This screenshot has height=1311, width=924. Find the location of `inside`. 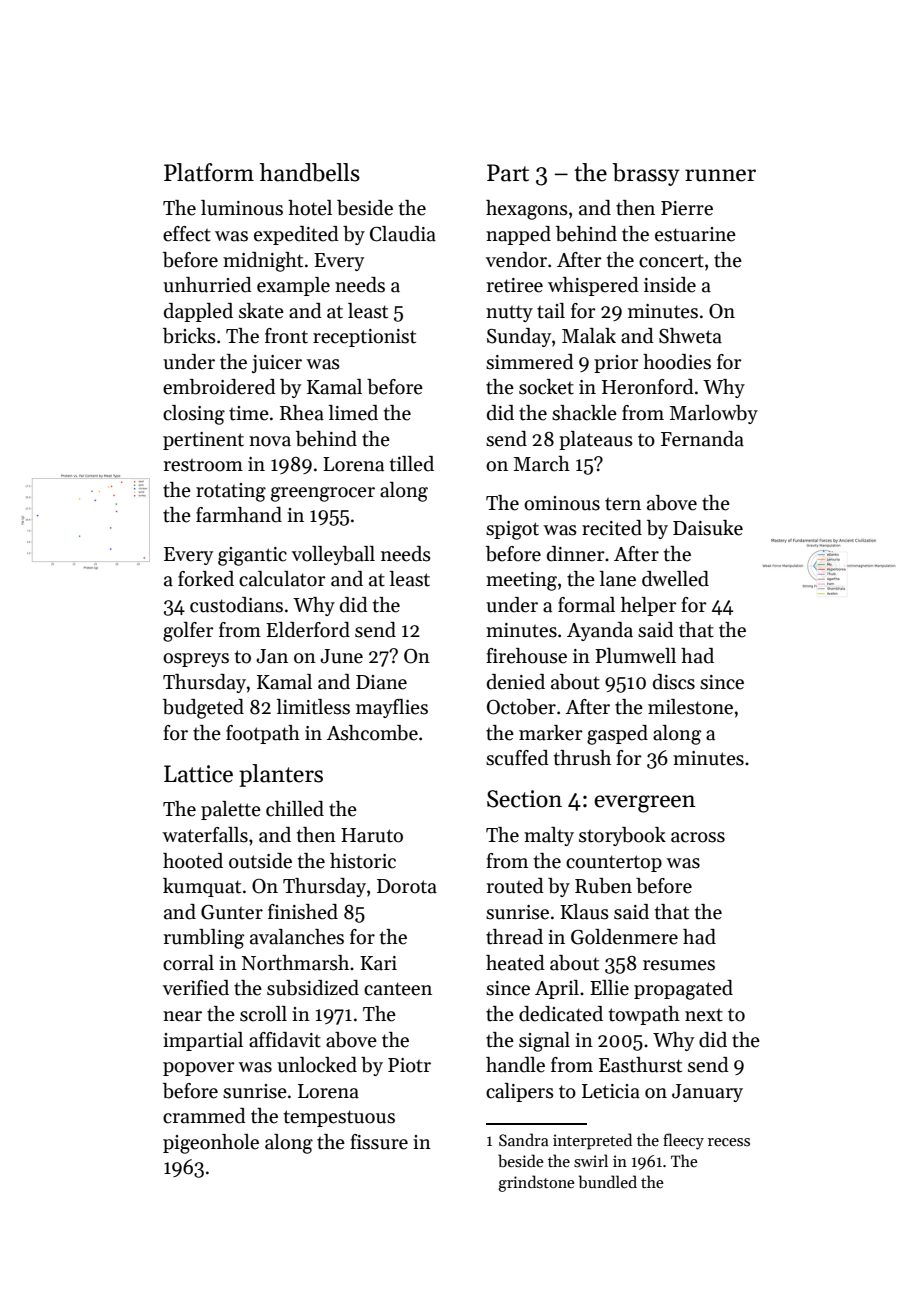

inside is located at coordinates (670, 285).
